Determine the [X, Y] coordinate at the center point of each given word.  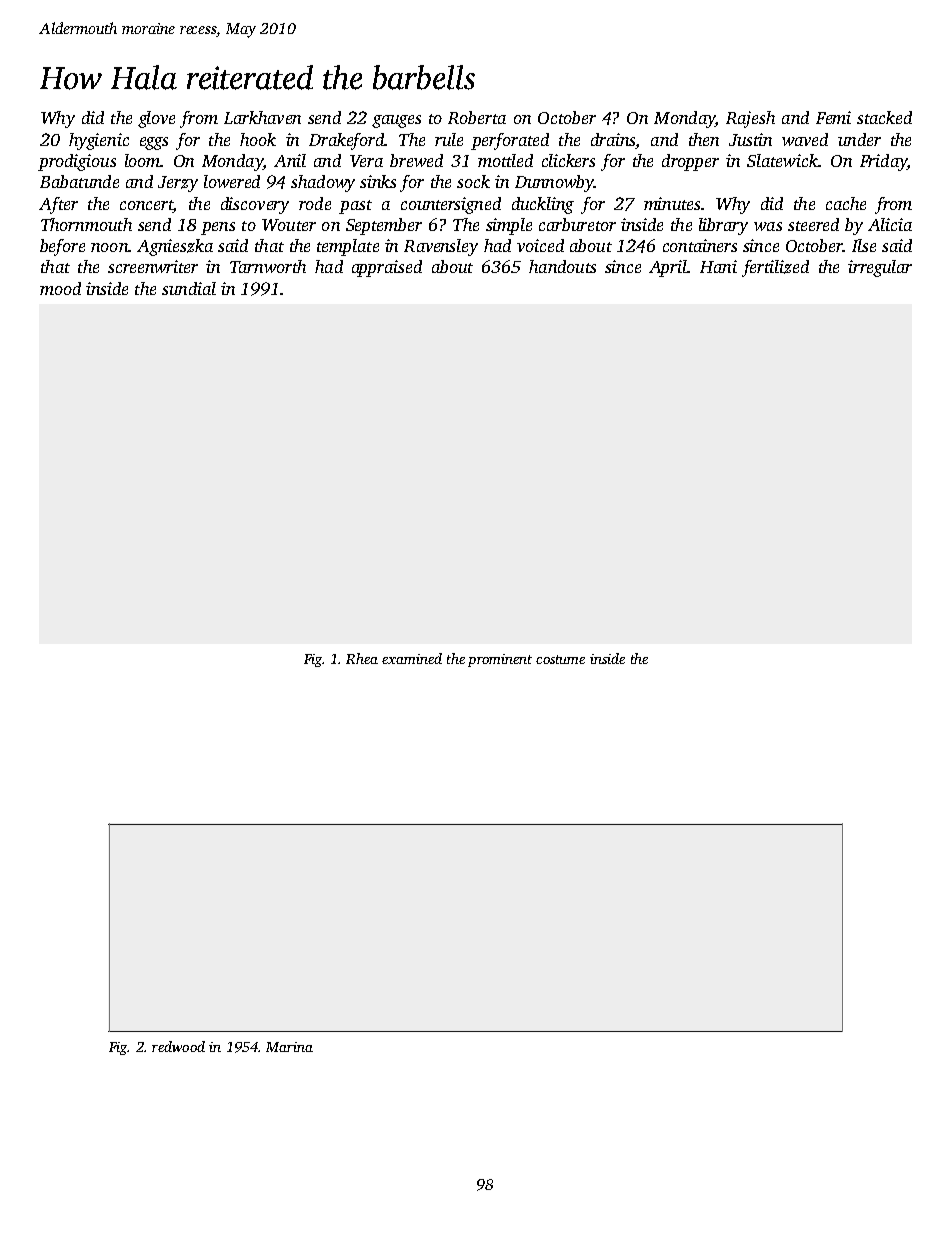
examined [412, 658]
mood [60, 288]
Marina [289, 1047]
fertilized [775, 268]
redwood [178, 1046]
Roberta [477, 117]
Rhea [362, 658]
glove [156, 119]
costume [560, 659]
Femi [833, 117]
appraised [387, 268]
